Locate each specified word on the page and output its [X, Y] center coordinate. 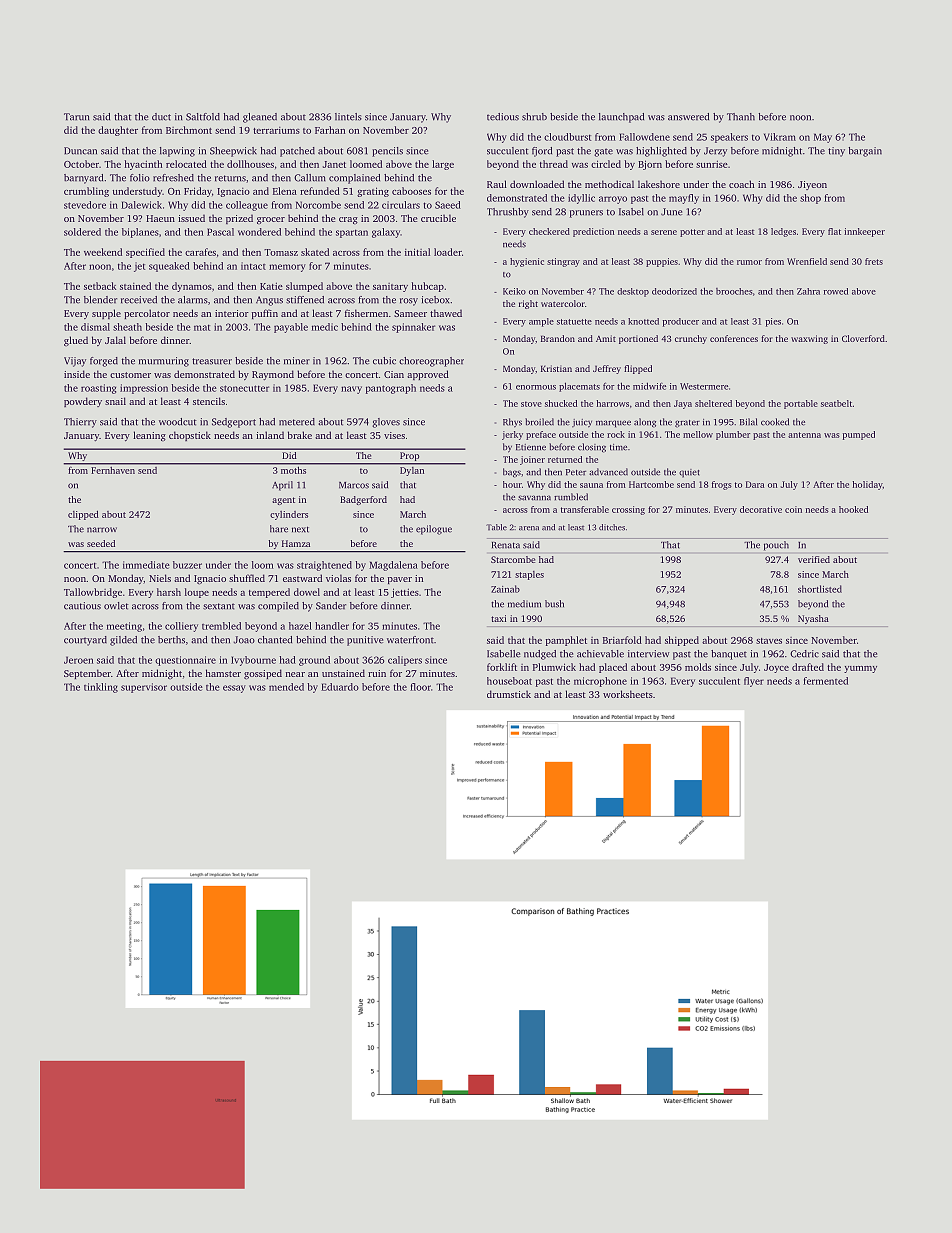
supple [106, 314]
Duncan [80, 151]
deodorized [674, 291]
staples [529, 575]
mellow [698, 434]
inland [270, 435]
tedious [503, 117]
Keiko [514, 291]
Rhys [512, 423]
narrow [102, 530]
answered [688, 117]
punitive [365, 641]
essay [234, 689]
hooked [853, 509]
